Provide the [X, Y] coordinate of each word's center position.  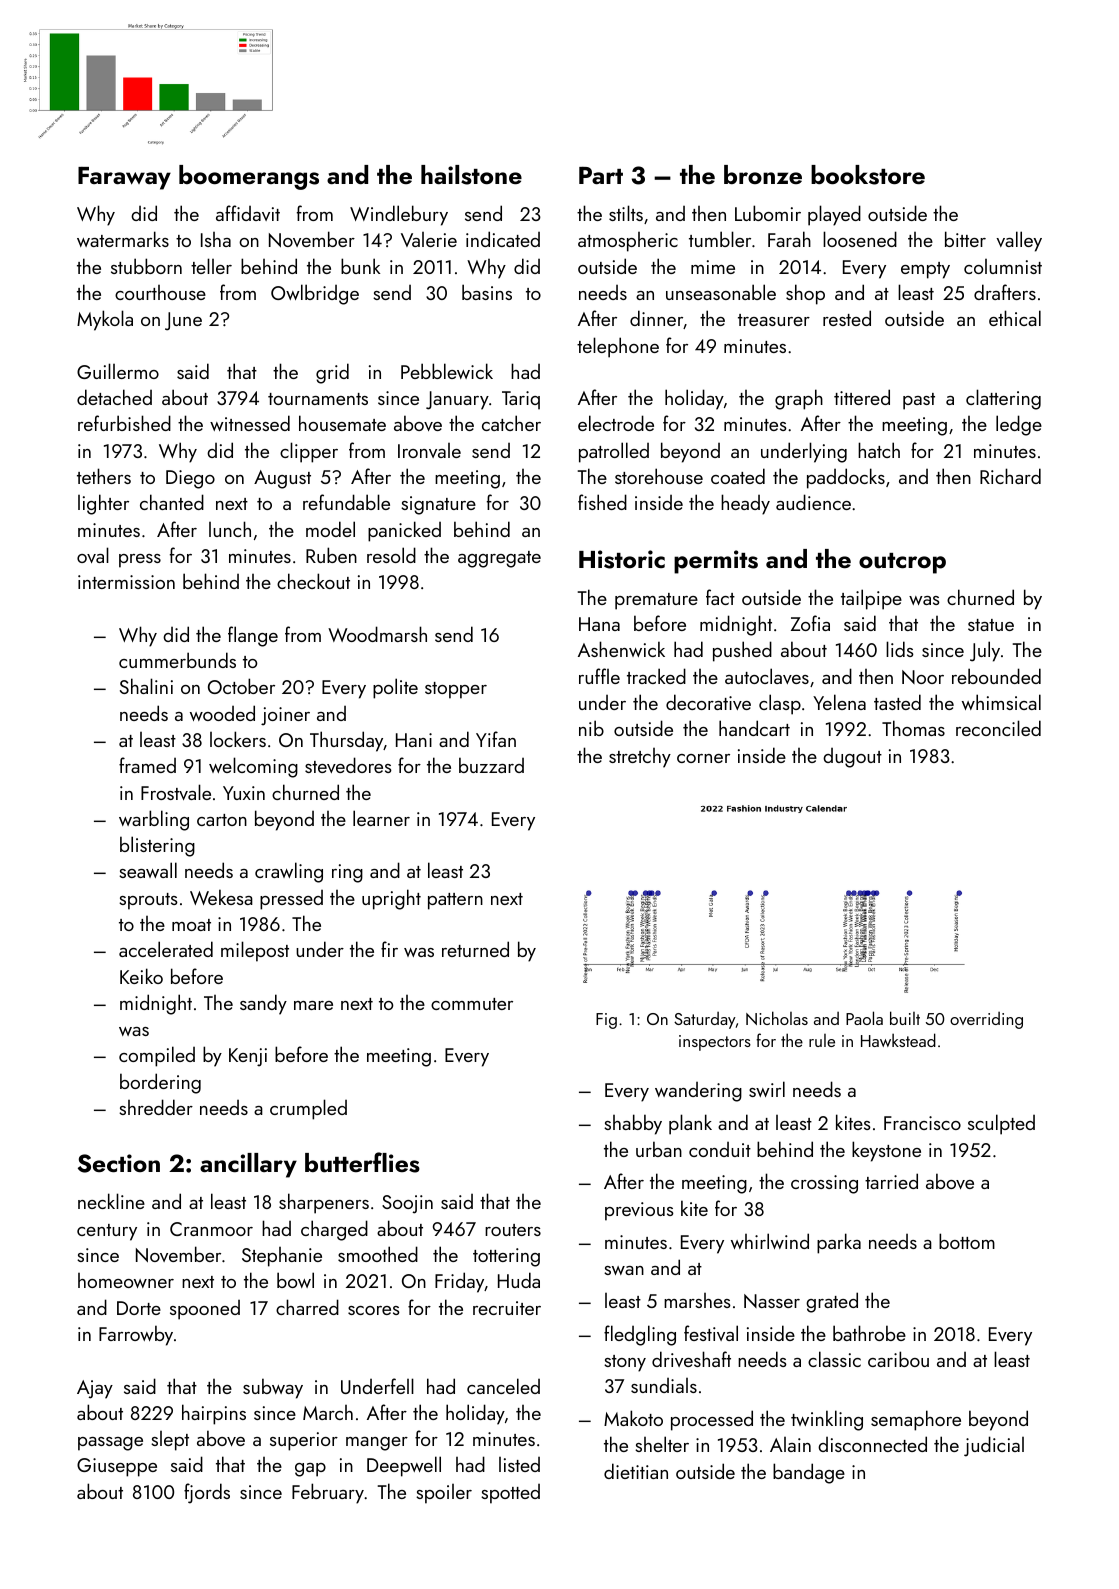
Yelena [839, 702]
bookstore [868, 175]
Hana [599, 624]
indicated [503, 239]
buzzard [491, 765]
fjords [207, 1493]
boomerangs [249, 177]
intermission [126, 582]
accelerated [166, 949]
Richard [1010, 476]
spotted [510, 1494]
